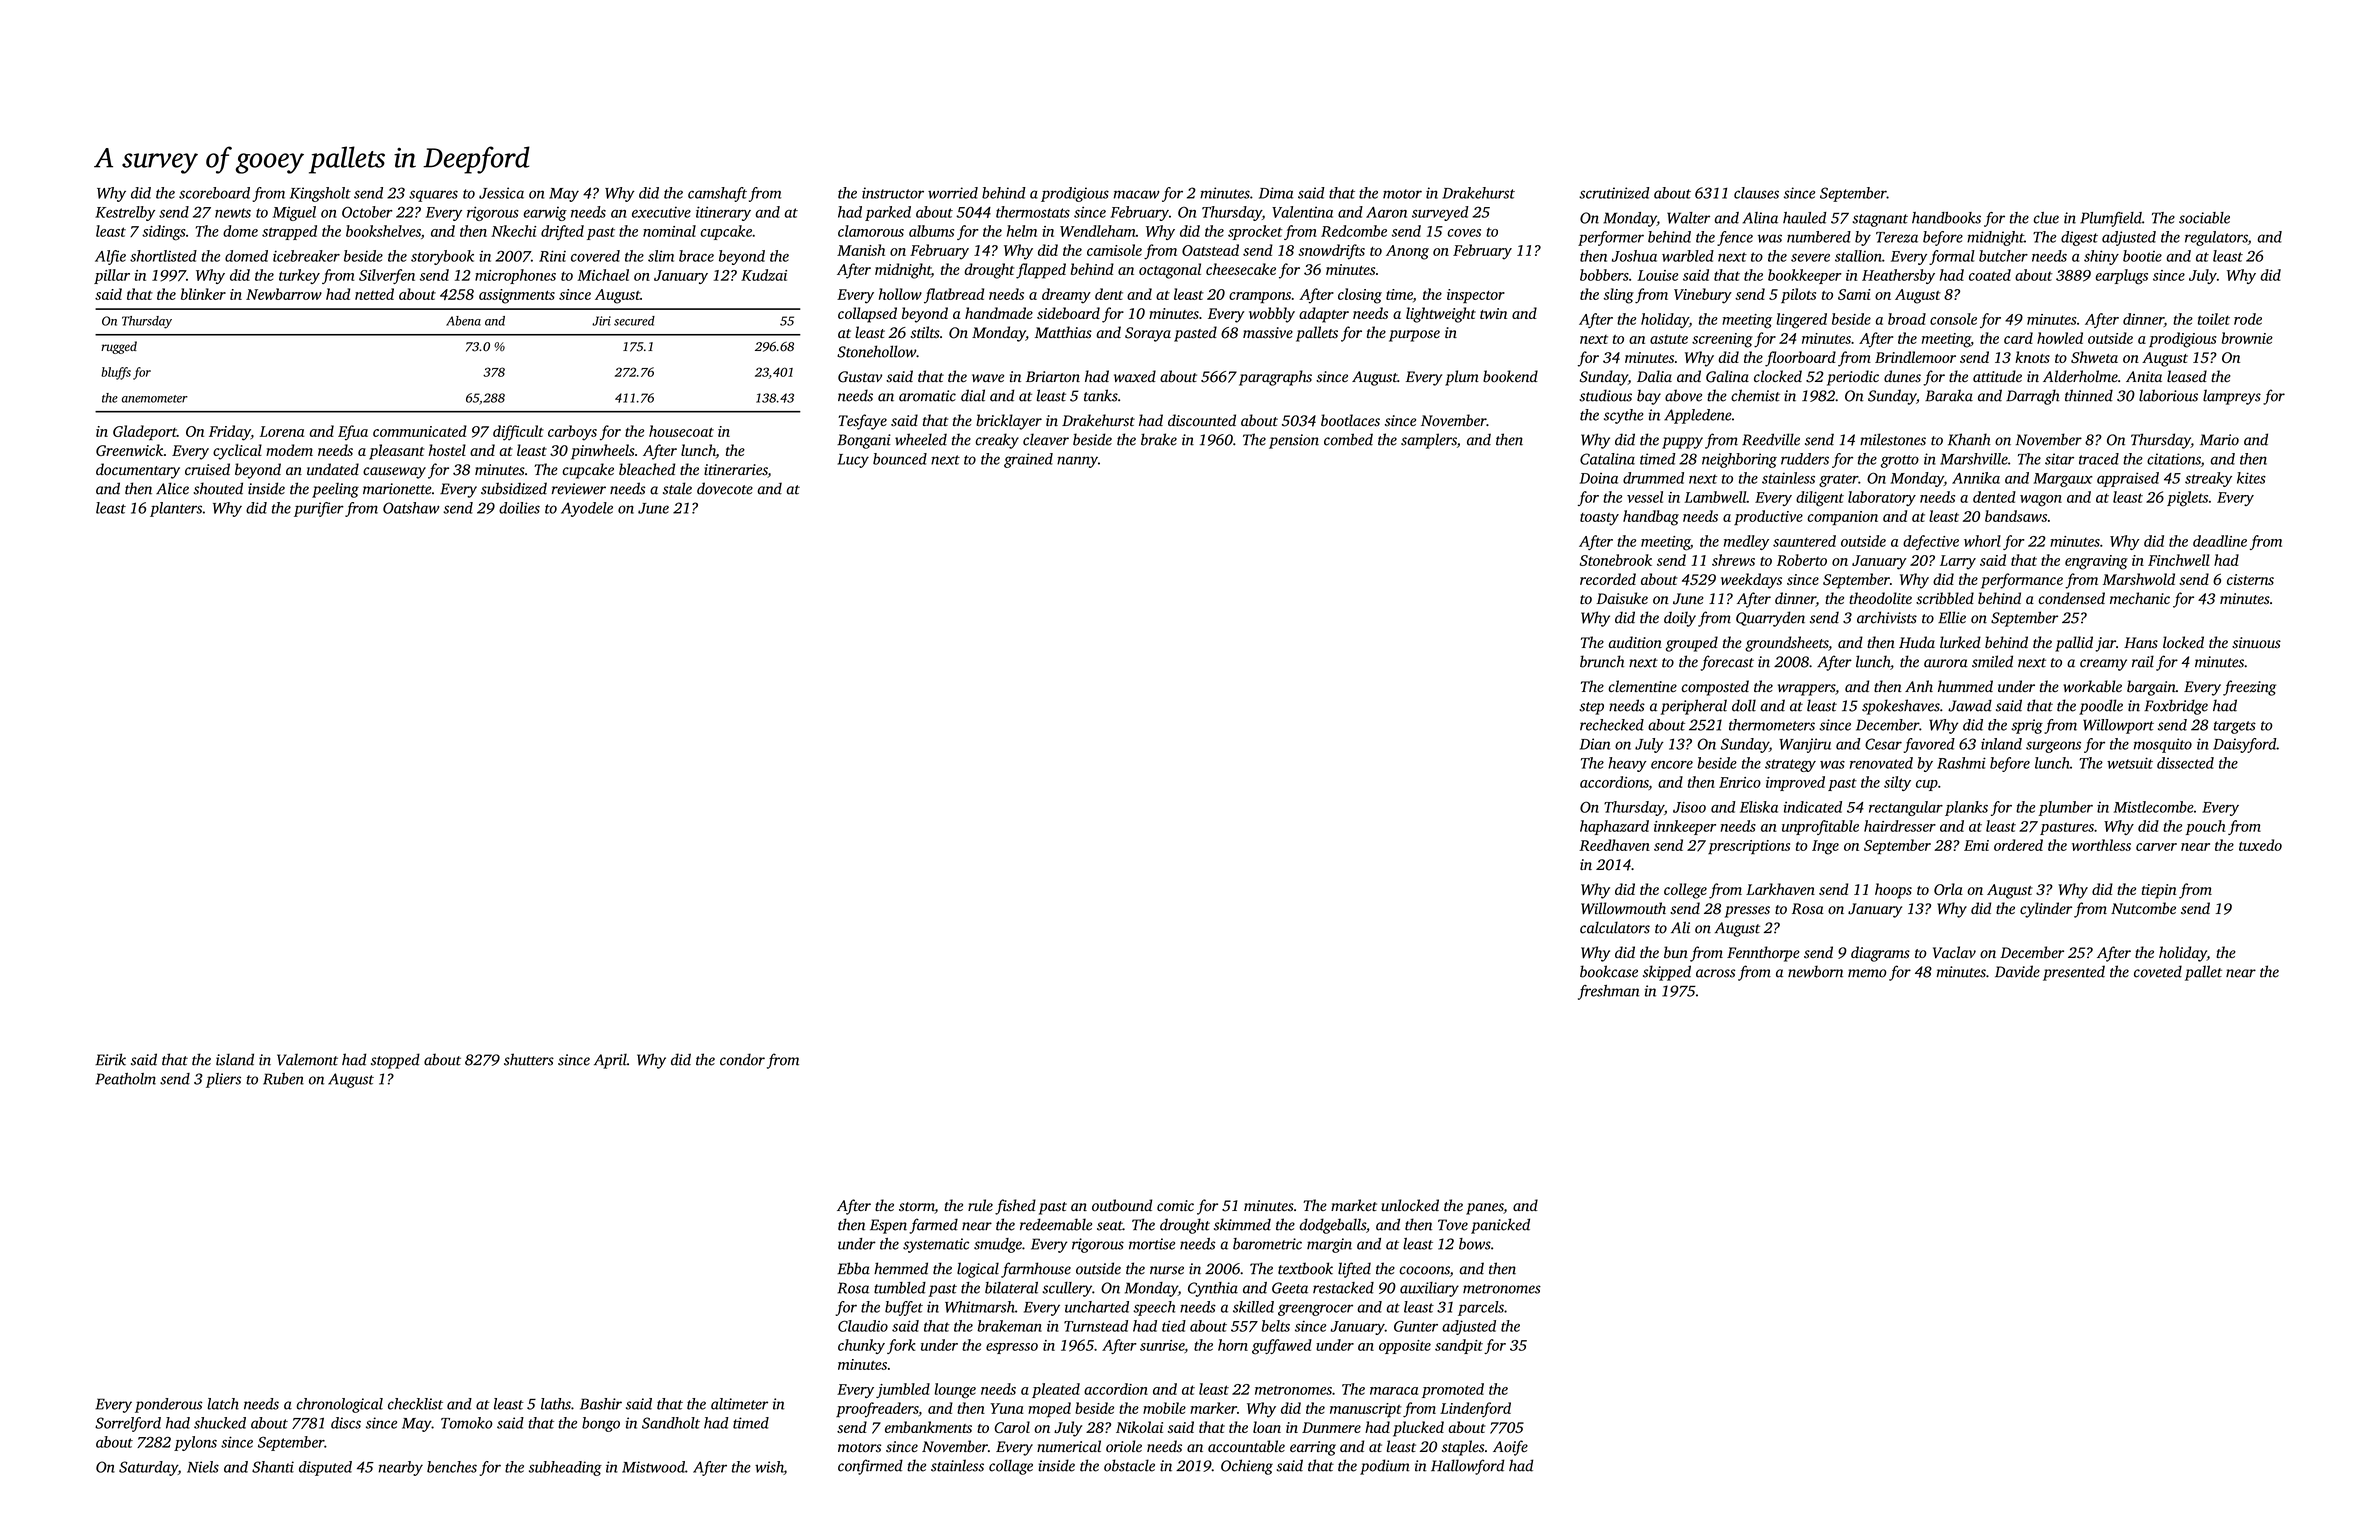 The image size is (2380, 1540). I want to click on parcels, so click(1481, 1308).
